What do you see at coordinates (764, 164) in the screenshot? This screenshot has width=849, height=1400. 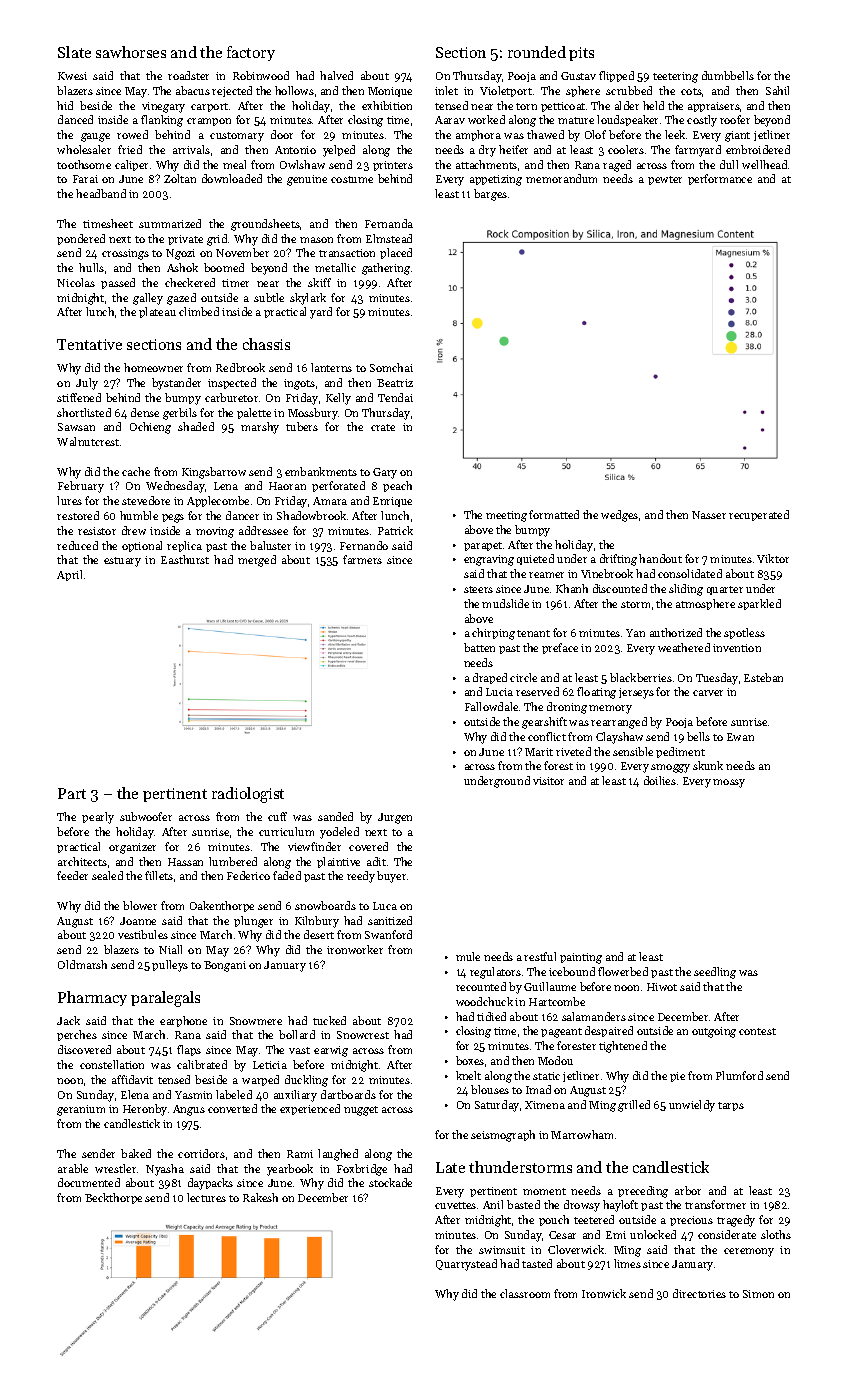 I see `wellhead` at bounding box center [764, 164].
